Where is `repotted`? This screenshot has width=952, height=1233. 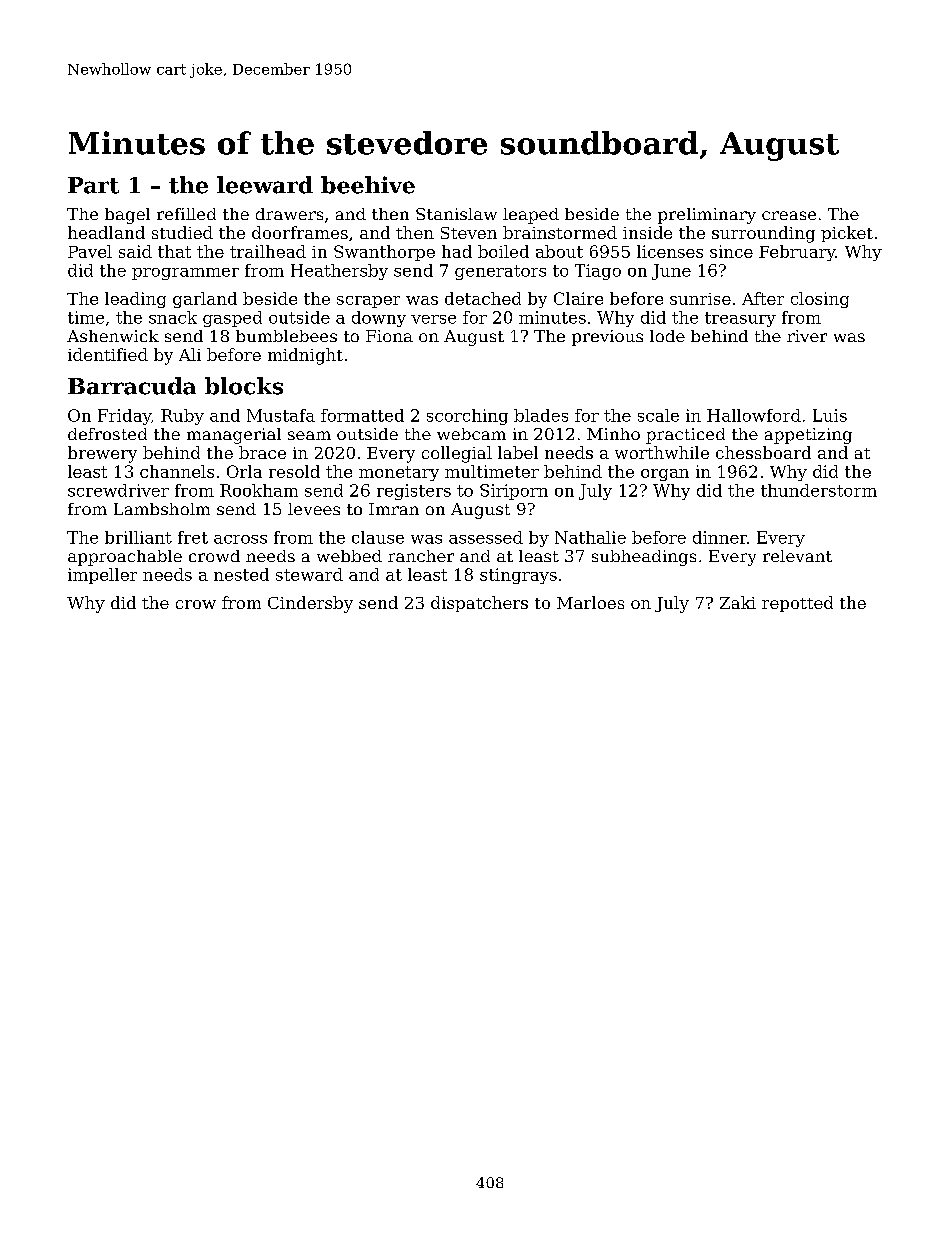
repotted is located at coordinates (797, 604).
